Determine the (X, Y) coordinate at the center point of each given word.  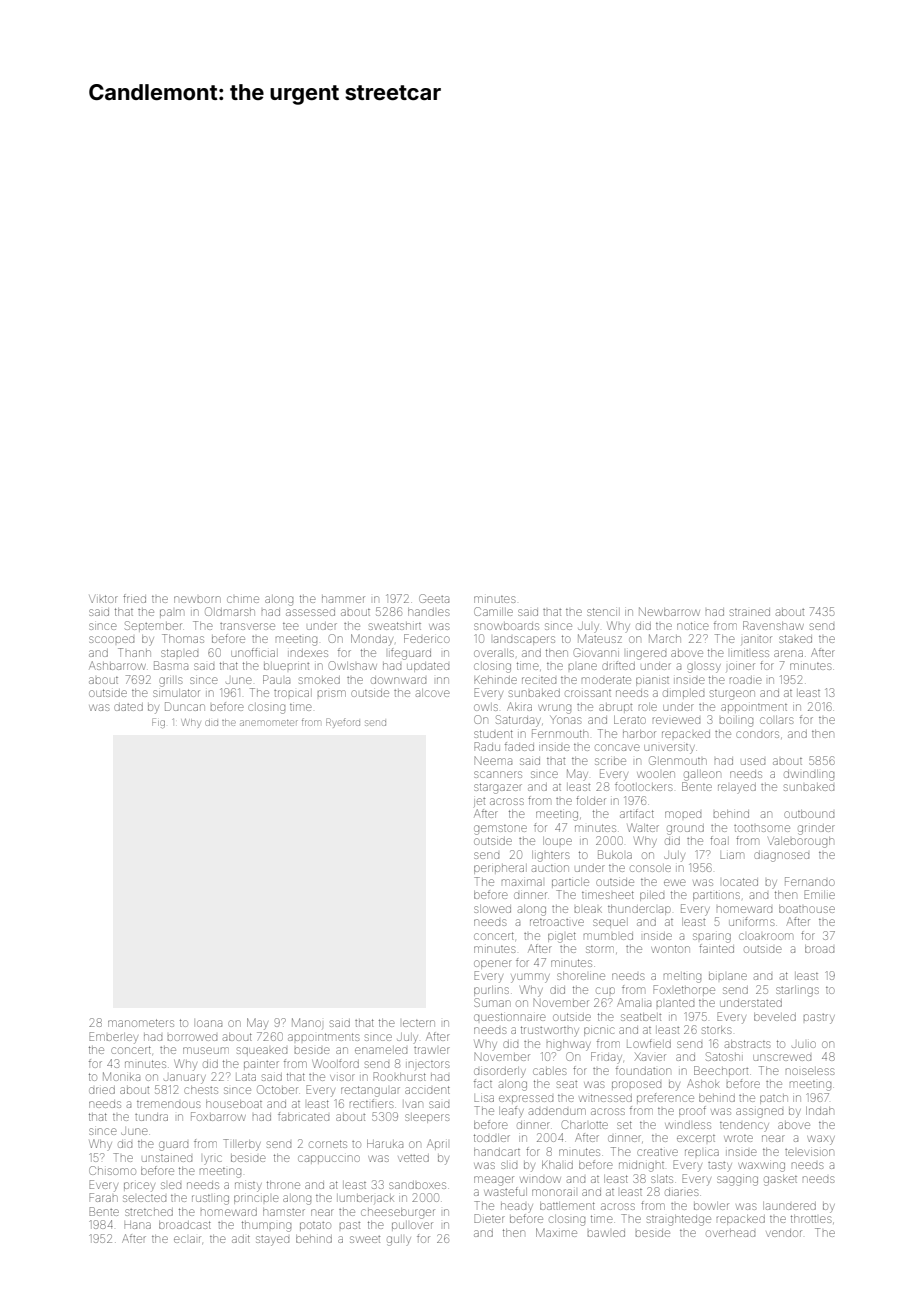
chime (243, 599)
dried (102, 1090)
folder (591, 800)
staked (795, 639)
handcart (497, 1152)
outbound (809, 814)
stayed (272, 1241)
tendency (744, 1127)
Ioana (209, 1023)
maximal (522, 882)
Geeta (434, 598)
